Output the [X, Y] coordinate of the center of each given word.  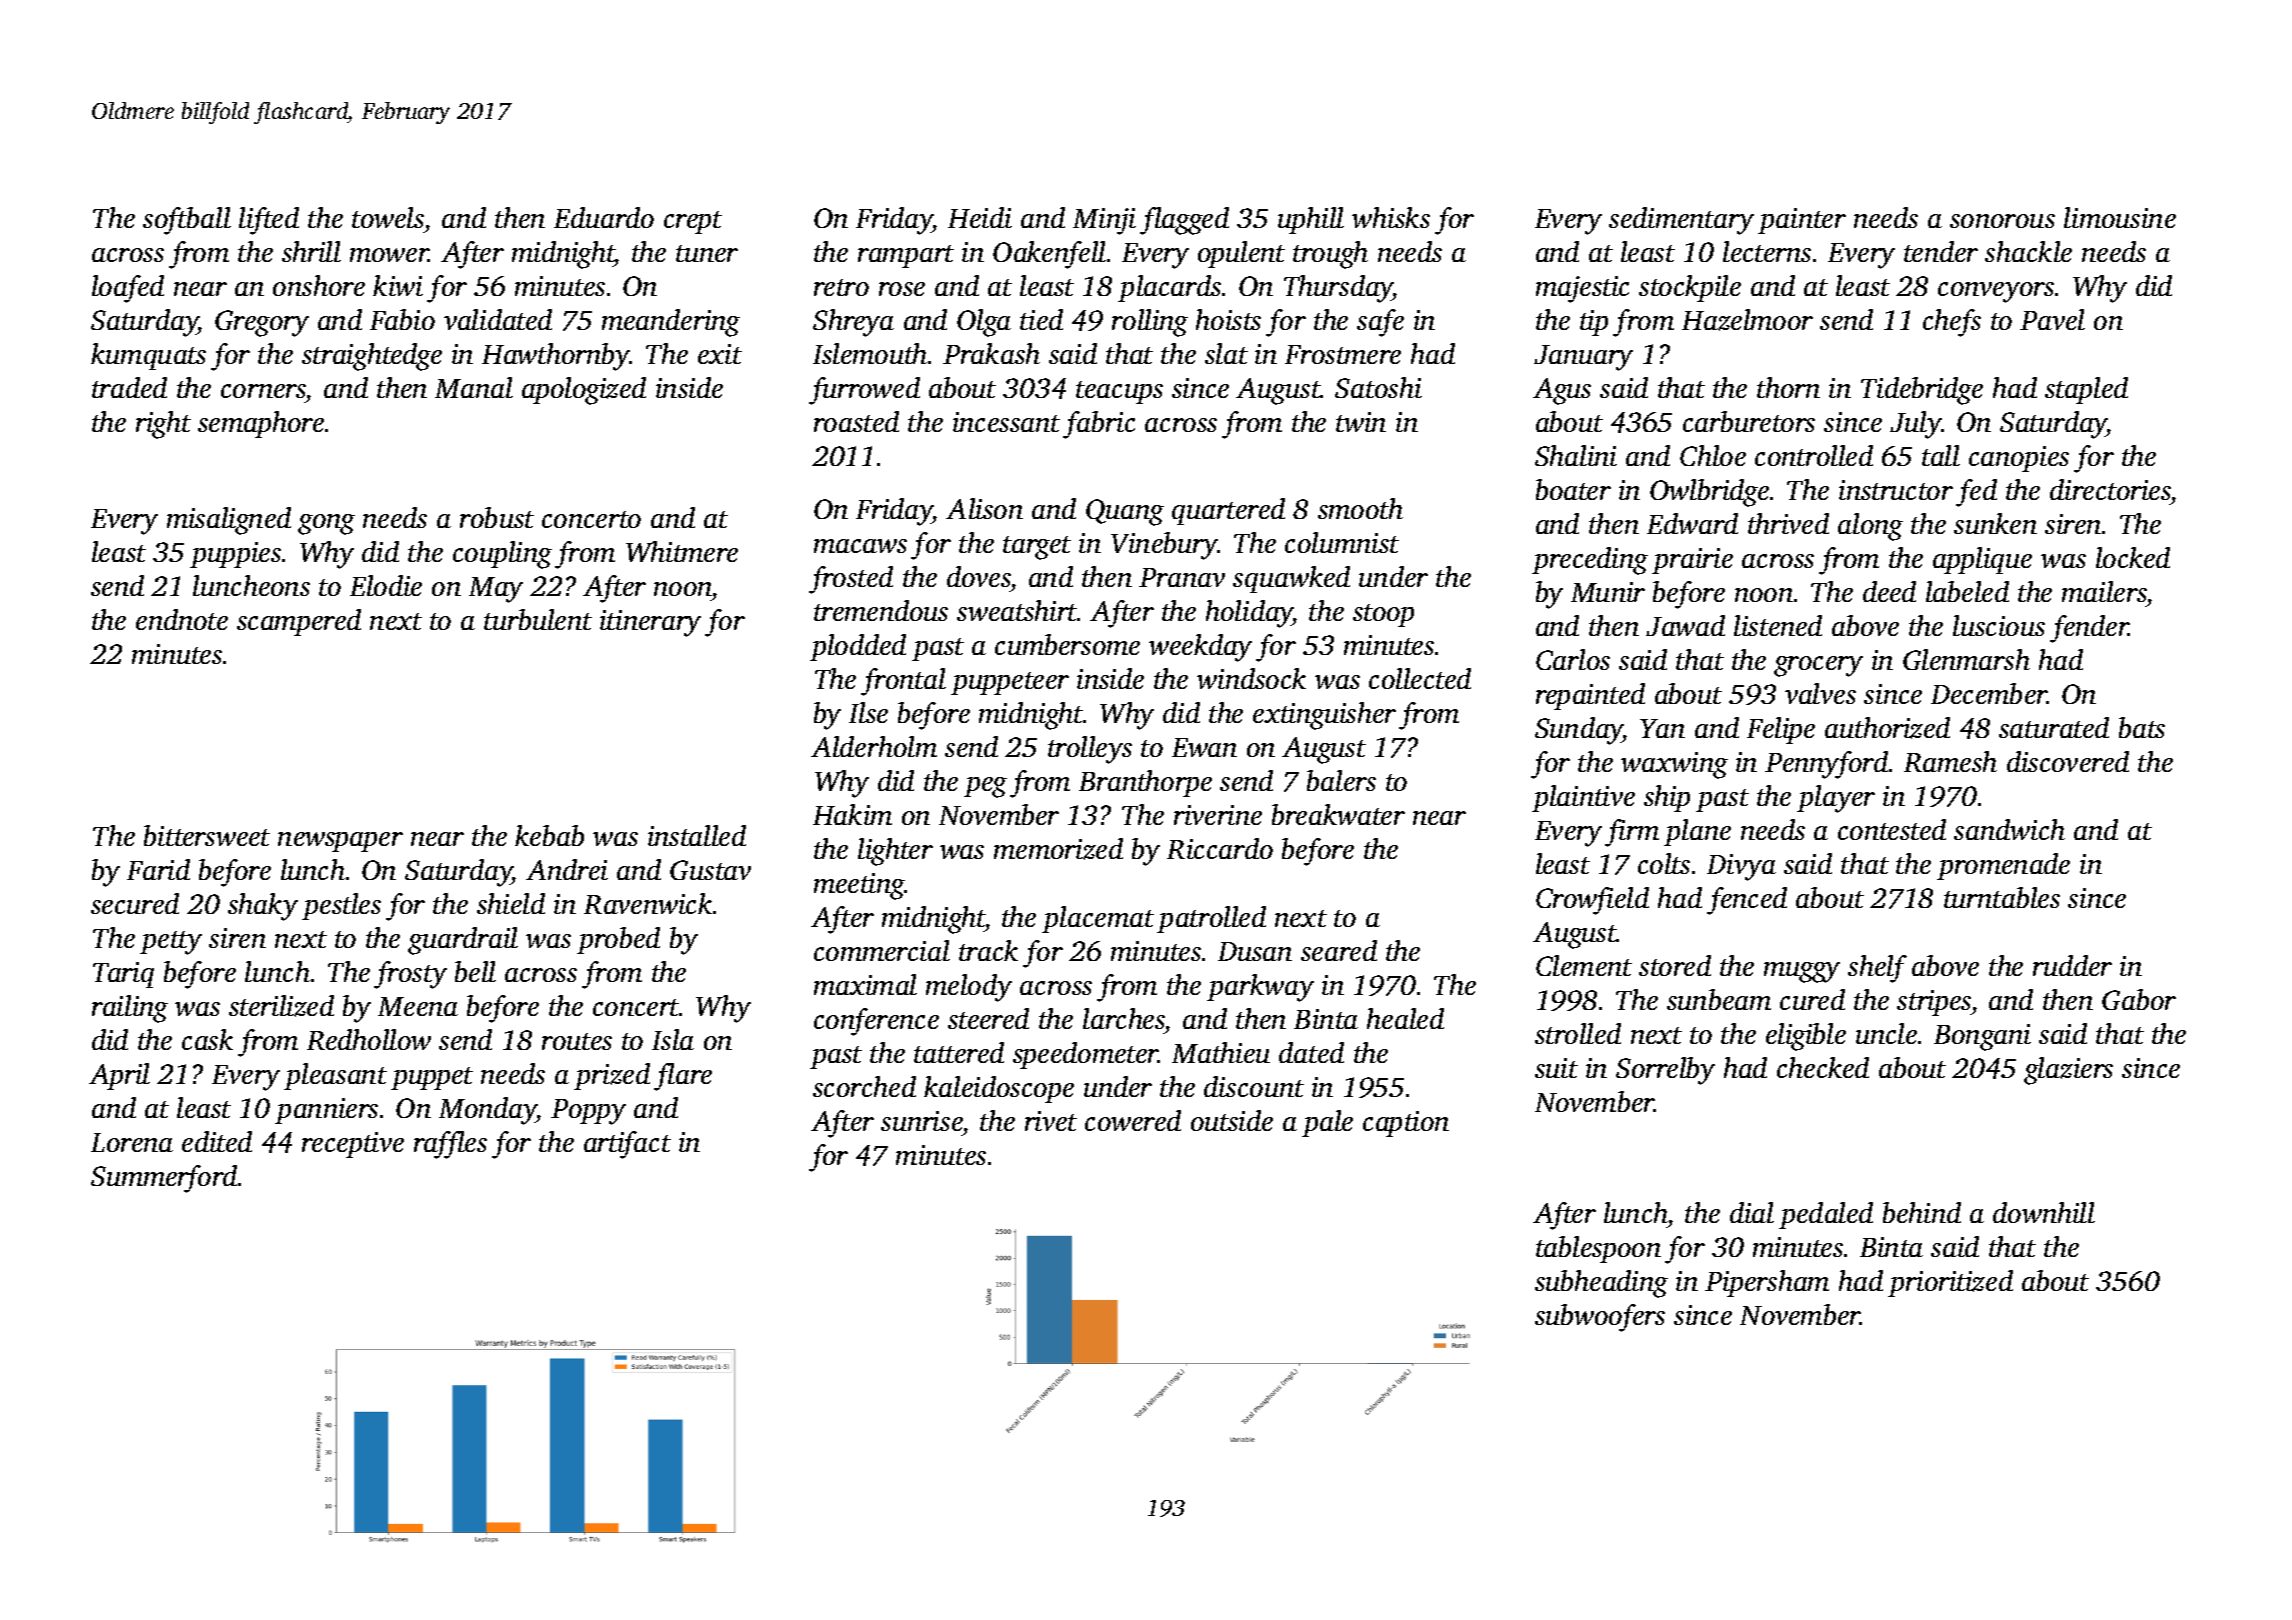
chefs [1952, 323]
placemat [1098, 919]
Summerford [164, 1179]
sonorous [2002, 221]
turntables [2002, 897]
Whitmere [682, 551]
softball [187, 221]
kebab [549, 835]
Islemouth [870, 353]
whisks [1391, 217]
